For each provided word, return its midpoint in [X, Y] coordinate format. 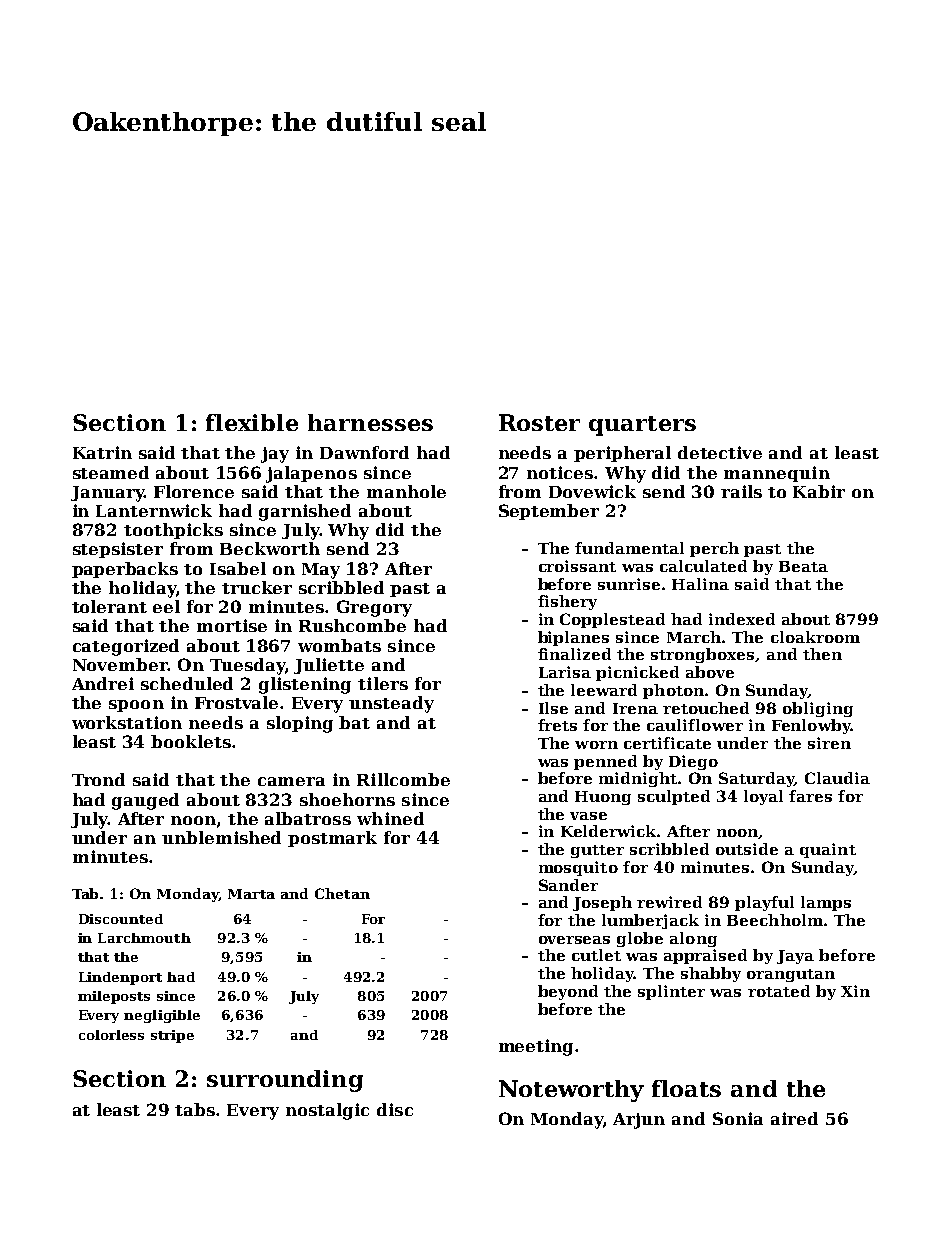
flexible [252, 422]
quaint [828, 850]
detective [720, 452]
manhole [406, 491]
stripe [172, 1036]
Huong [603, 798]
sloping [300, 724]
